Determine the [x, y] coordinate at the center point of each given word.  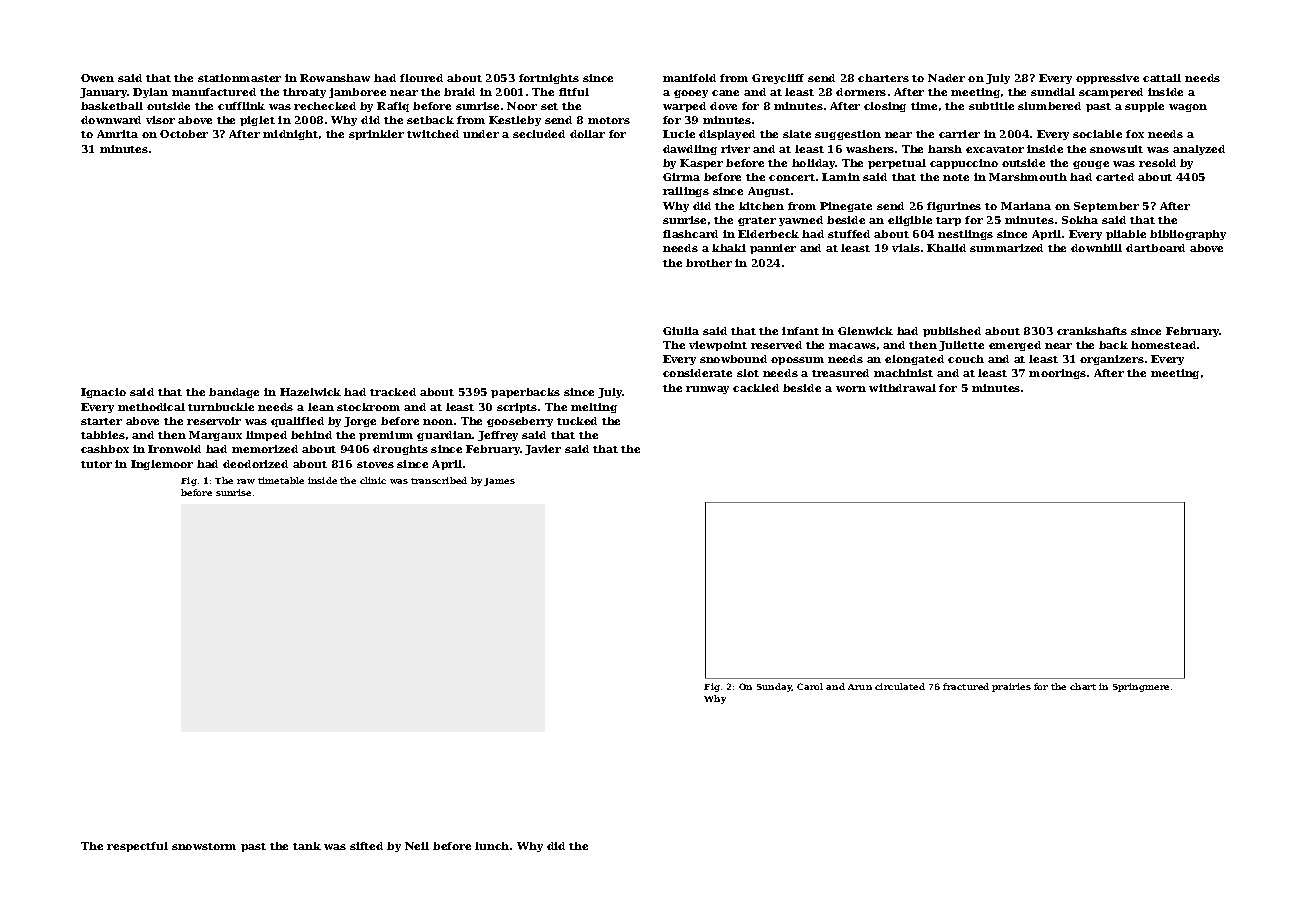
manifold [689, 78]
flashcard [690, 234]
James [499, 482]
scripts [517, 408]
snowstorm [204, 846]
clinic [373, 480]
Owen [97, 78]
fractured [966, 686]
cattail [1162, 78]
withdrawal [902, 388]
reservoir [214, 421]
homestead [1163, 345]
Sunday [774, 687]
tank [307, 846]
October [184, 134]
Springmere [1141, 687]
